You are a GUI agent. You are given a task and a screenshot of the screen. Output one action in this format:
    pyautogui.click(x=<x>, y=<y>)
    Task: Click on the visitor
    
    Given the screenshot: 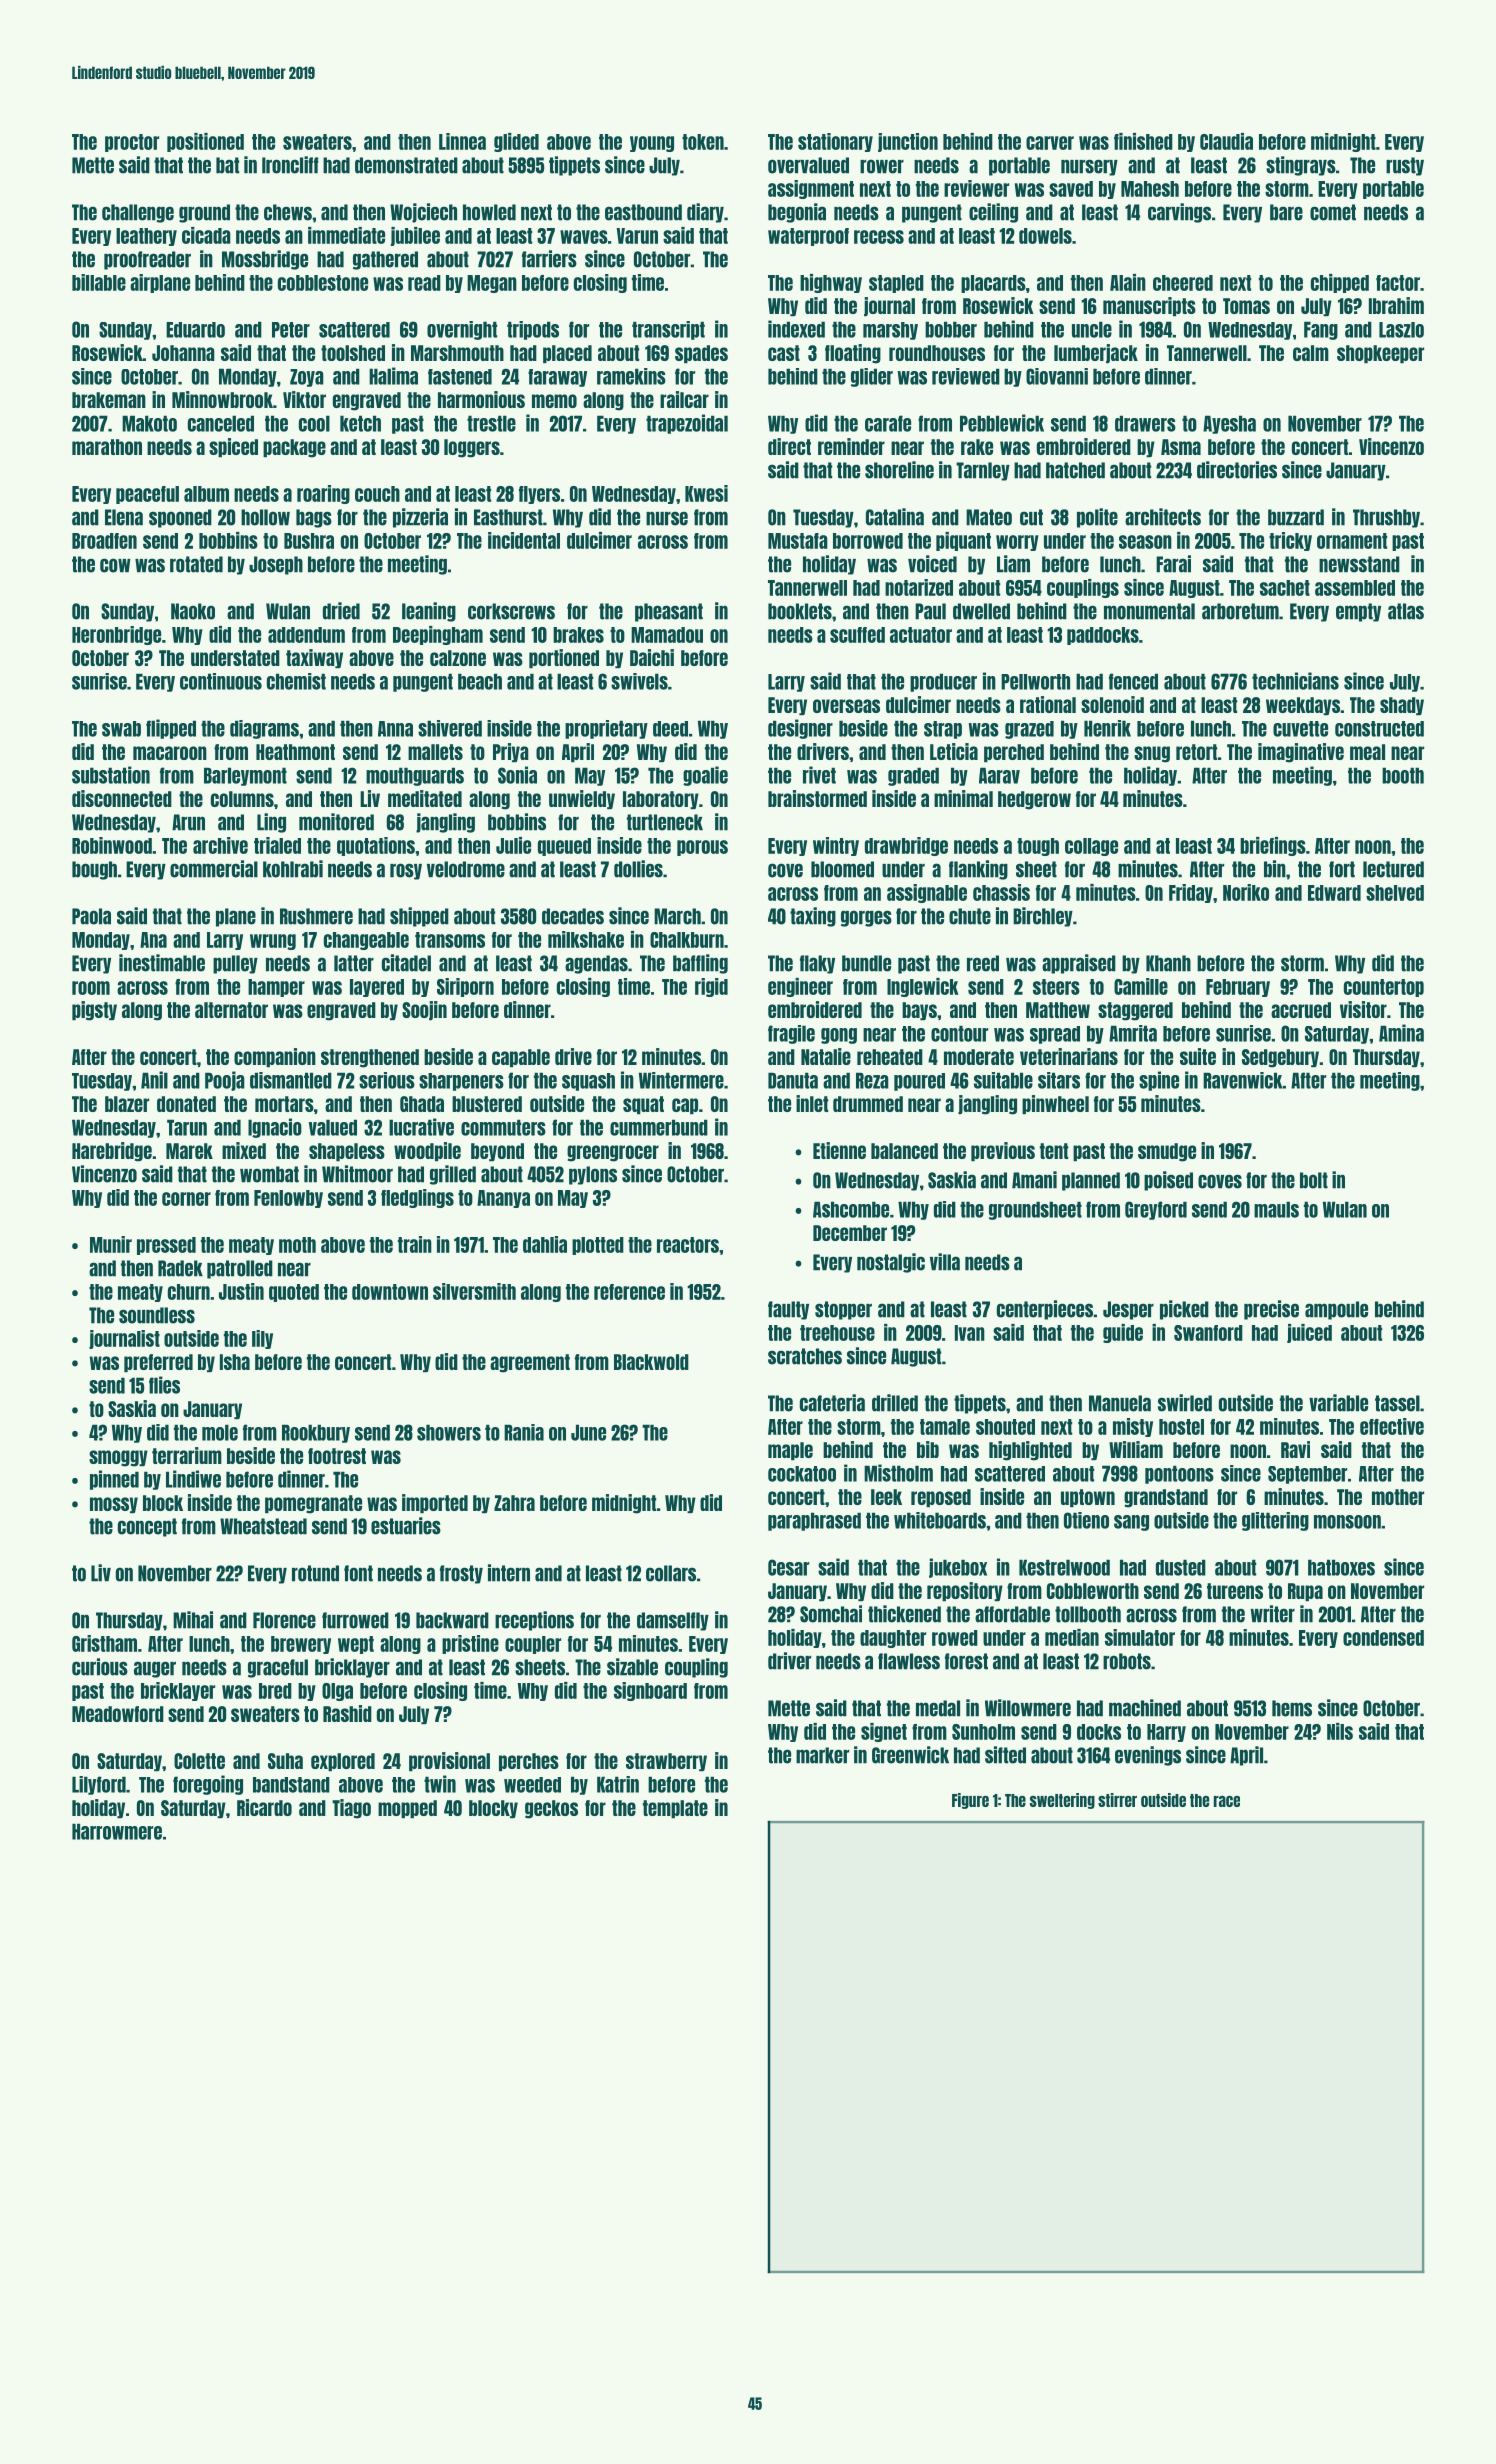 What is the action you would take?
    pyautogui.click(x=1363, y=1009)
